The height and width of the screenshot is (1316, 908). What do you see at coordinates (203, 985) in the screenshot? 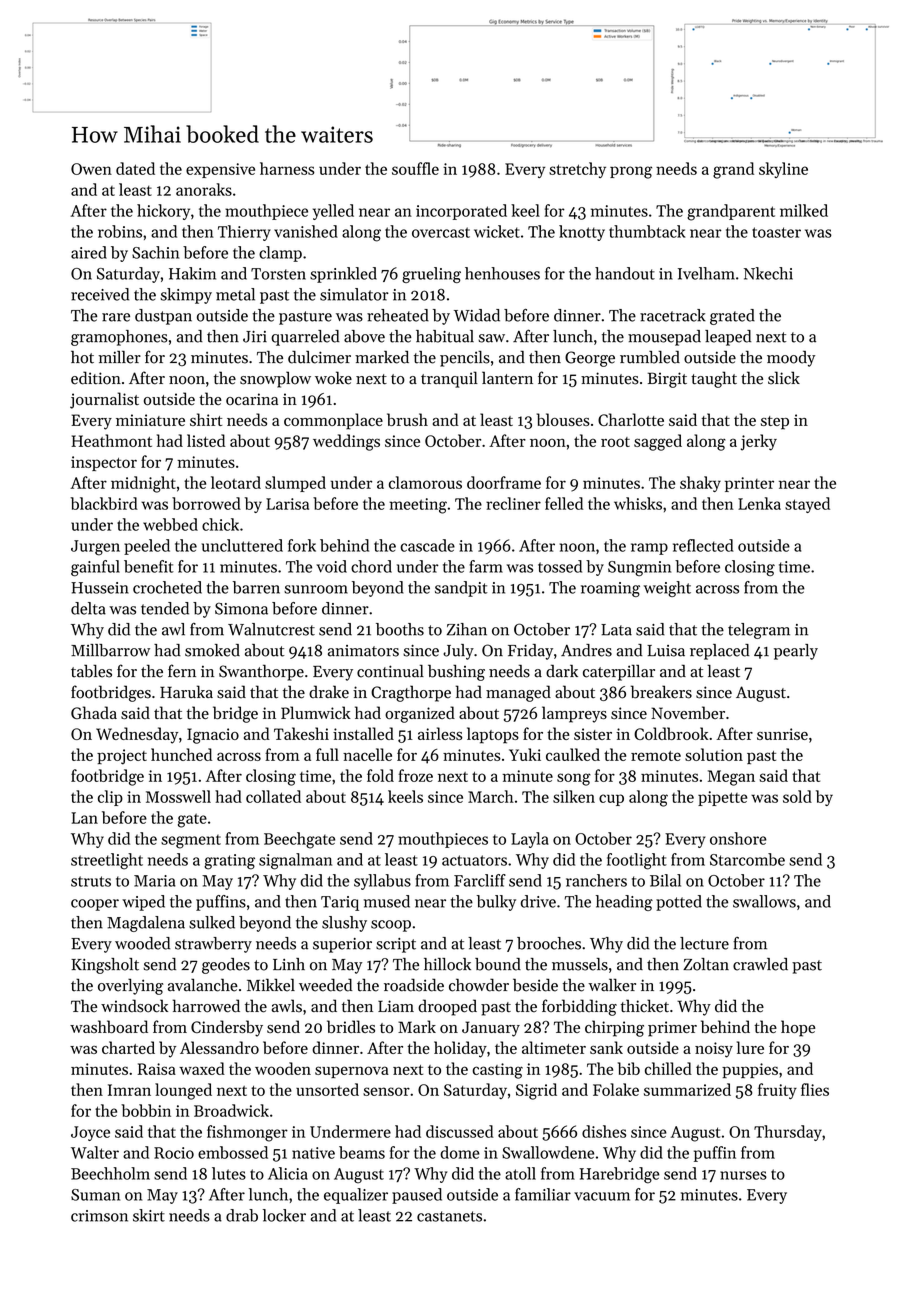
I see `avalanche` at bounding box center [203, 985].
